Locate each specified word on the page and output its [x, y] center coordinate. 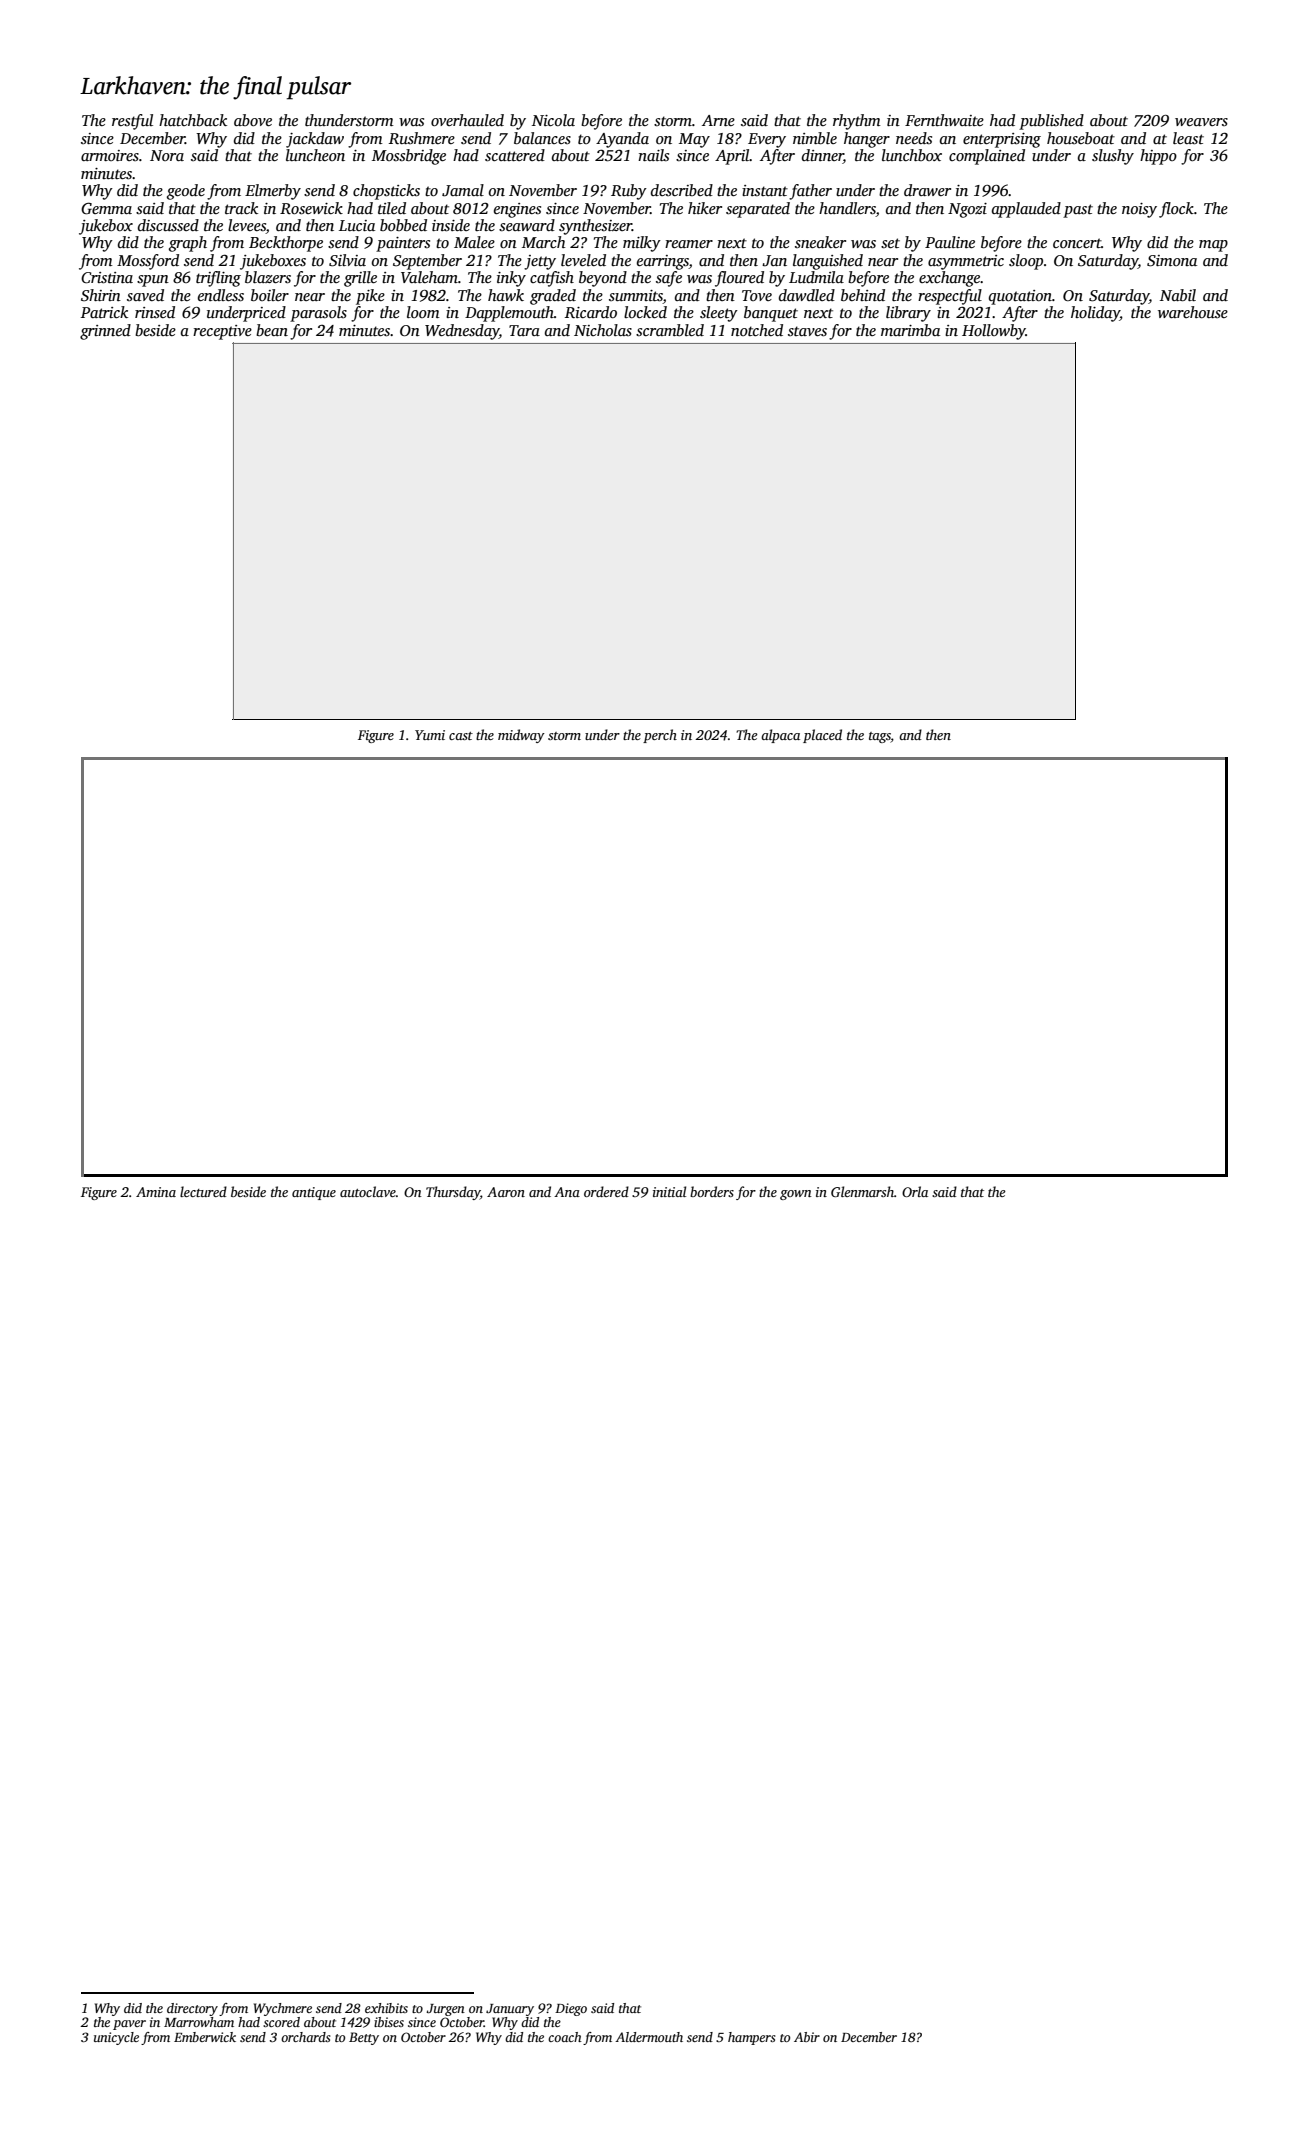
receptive [222, 332]
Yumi [430, 735]
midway [521, 736]
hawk [506, 295]
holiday [1095, 314]
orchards [306, 2037]
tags [880, 737]
